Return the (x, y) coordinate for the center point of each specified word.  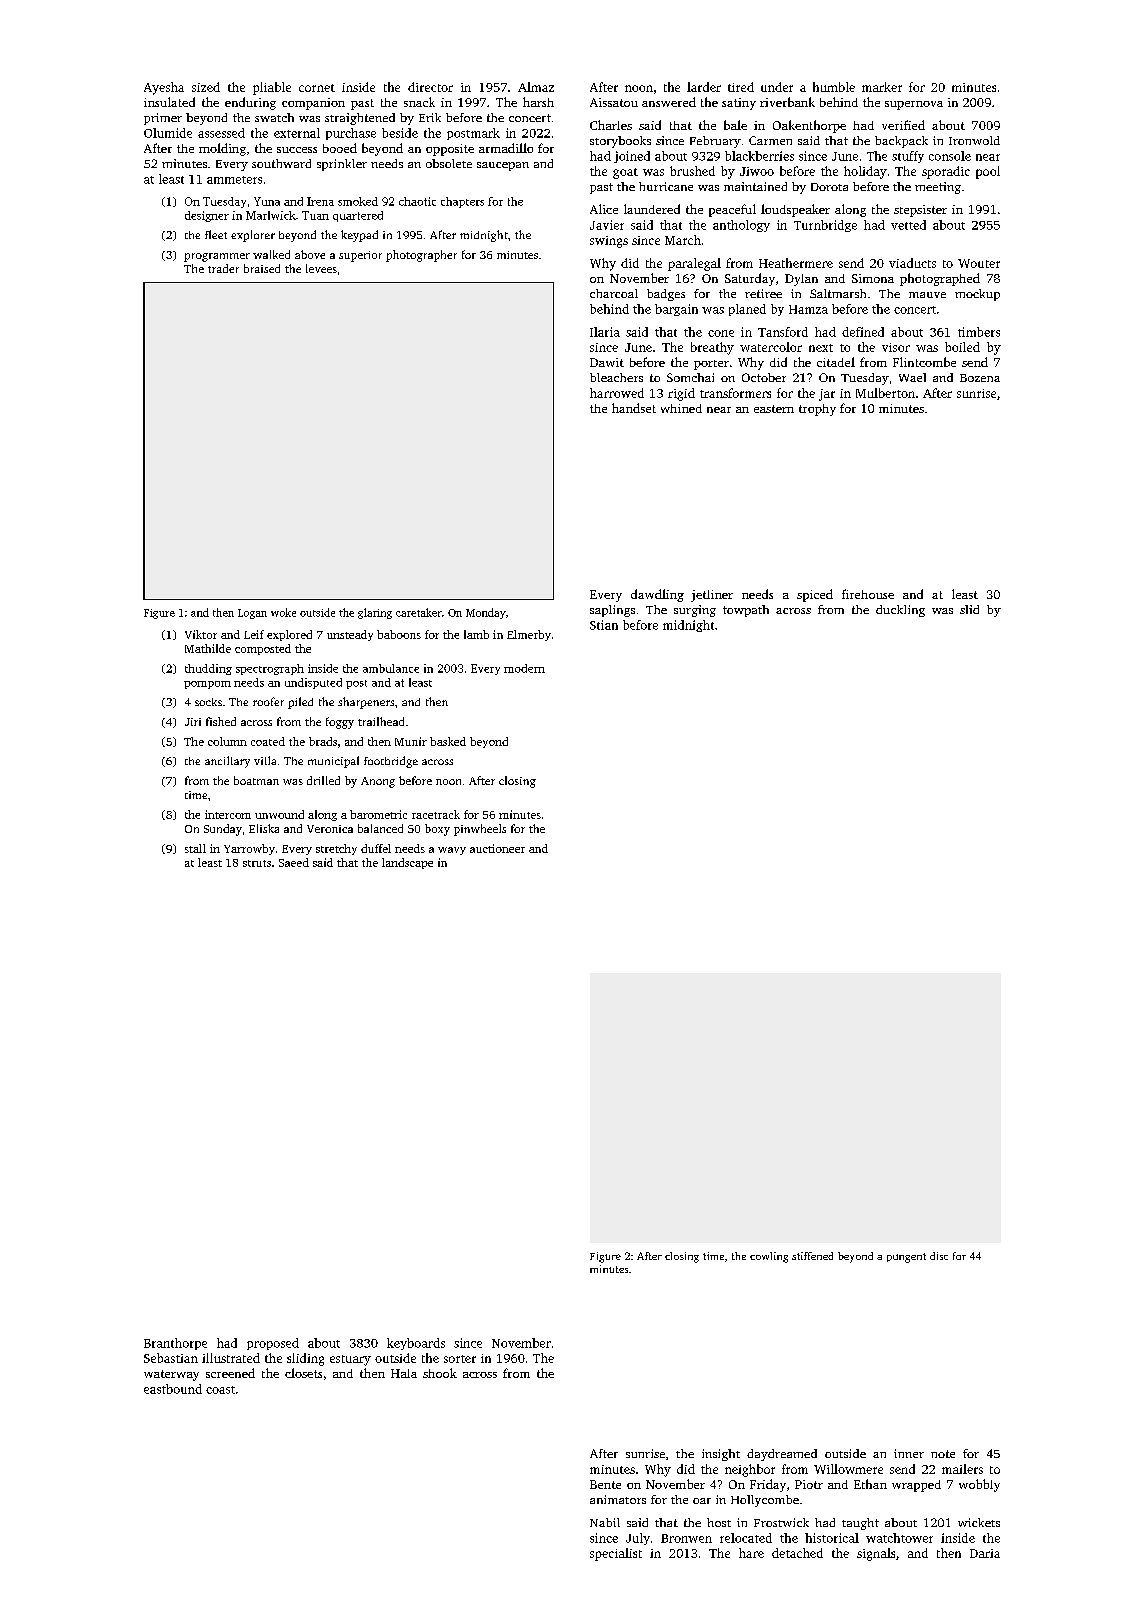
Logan (252, 614)
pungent (906, 1258)
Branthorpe (175, 1344)
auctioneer (497, 848)
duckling (900, 611)
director (430, 87)
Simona (873, 278)
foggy (340, 723)
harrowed (617, 393)
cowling (769, 1257)
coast (220, 1390)
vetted (908, 225)
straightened (360, 119)
